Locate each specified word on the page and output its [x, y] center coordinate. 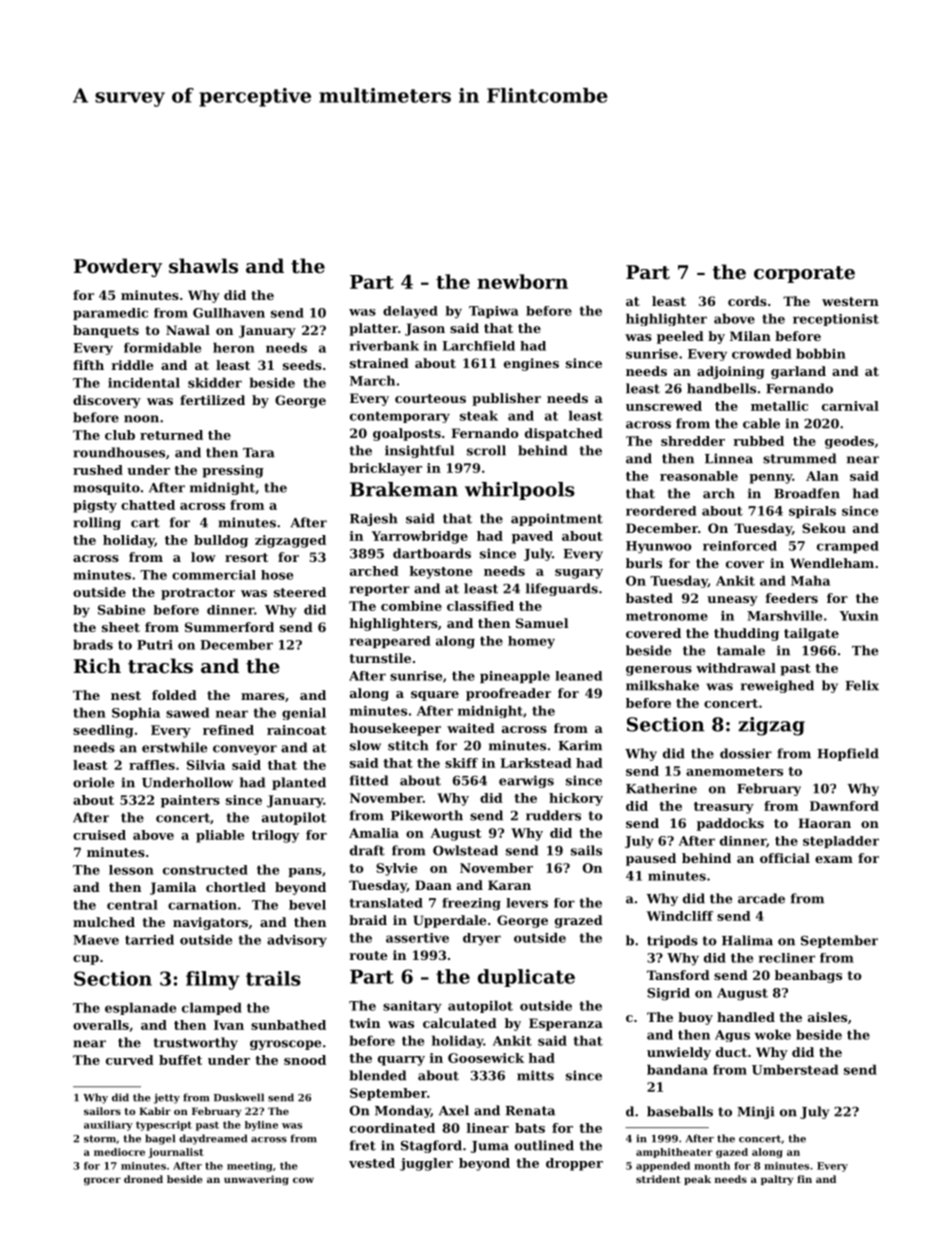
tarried [149, 939]
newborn [522, 281]
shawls [203, 266]
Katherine [661, 788]
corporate [804, 274]
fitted [369, 780]
